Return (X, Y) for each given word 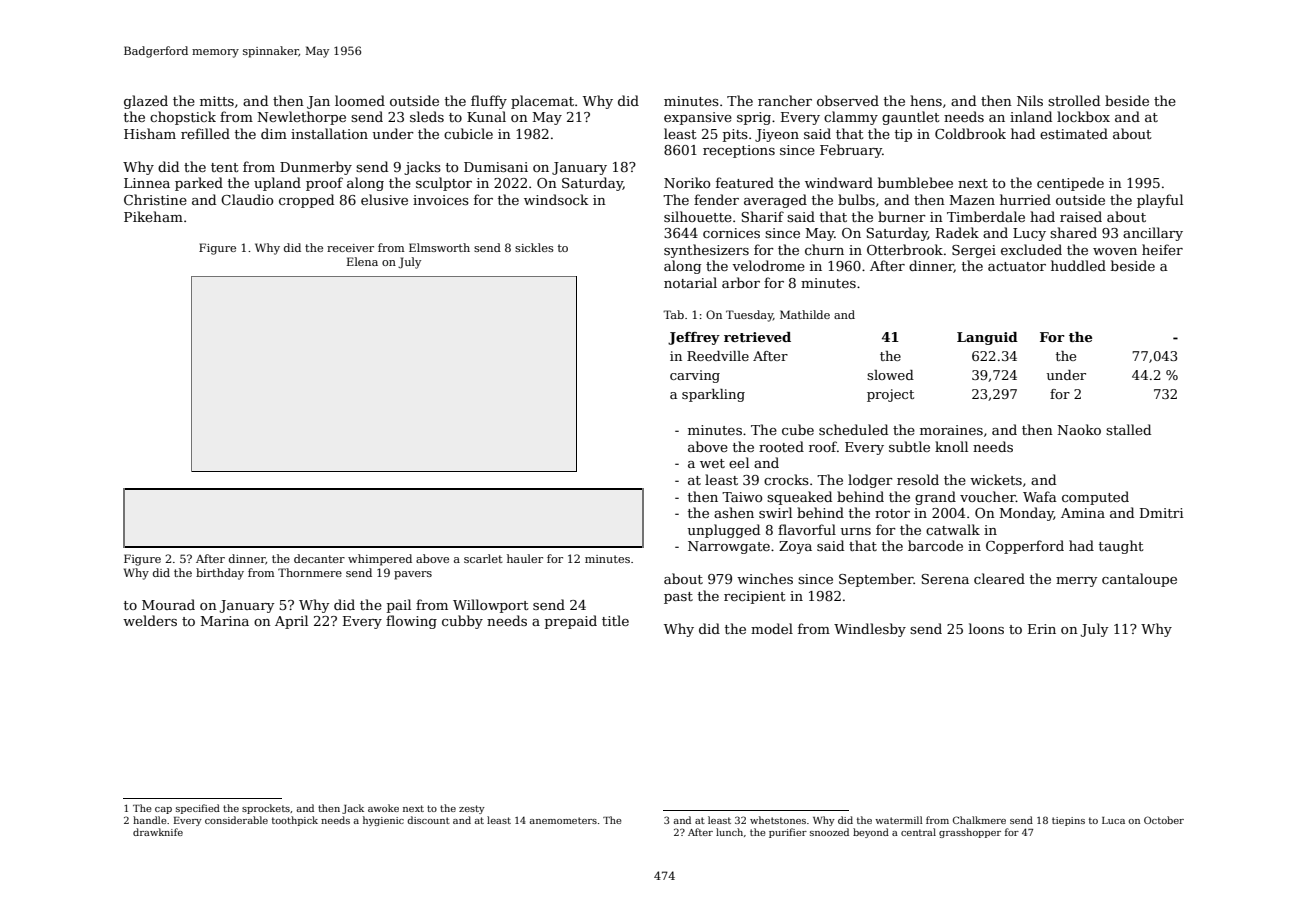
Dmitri (1162, 513)
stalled (1128, 429)
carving (695, 376)
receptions (739, 151)
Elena (362, 261)
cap (163, 810)
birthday (220, 574)
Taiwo (742, 497)
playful (1160, 201)
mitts (217, 101)
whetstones (778, 820)
